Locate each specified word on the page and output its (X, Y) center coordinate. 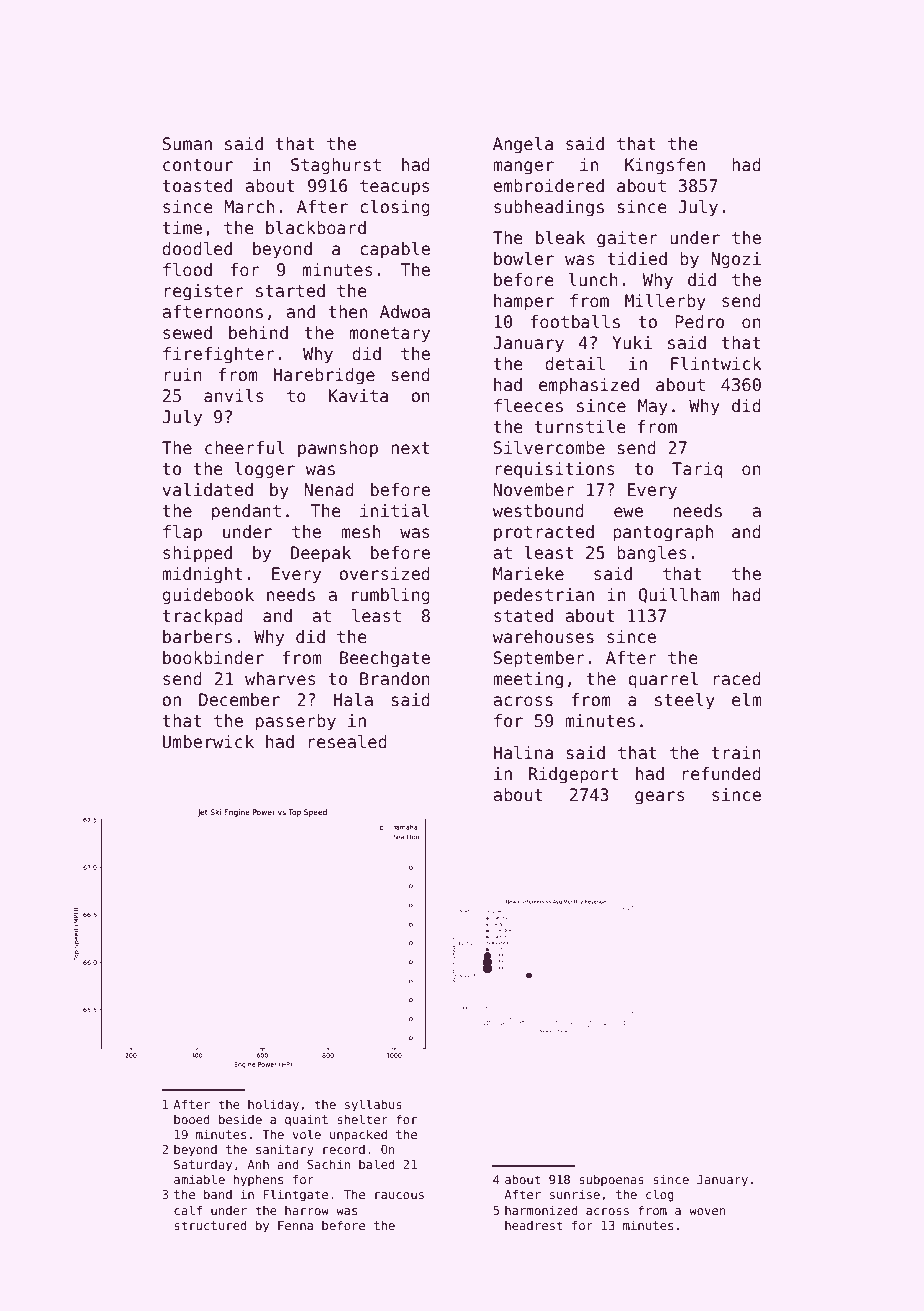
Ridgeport (574, 775)
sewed (187, 333)
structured (210, 1225)
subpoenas (611, 1180)
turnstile (580, 427)
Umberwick (208, 742)
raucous (399, 1195)
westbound (538, 511)
